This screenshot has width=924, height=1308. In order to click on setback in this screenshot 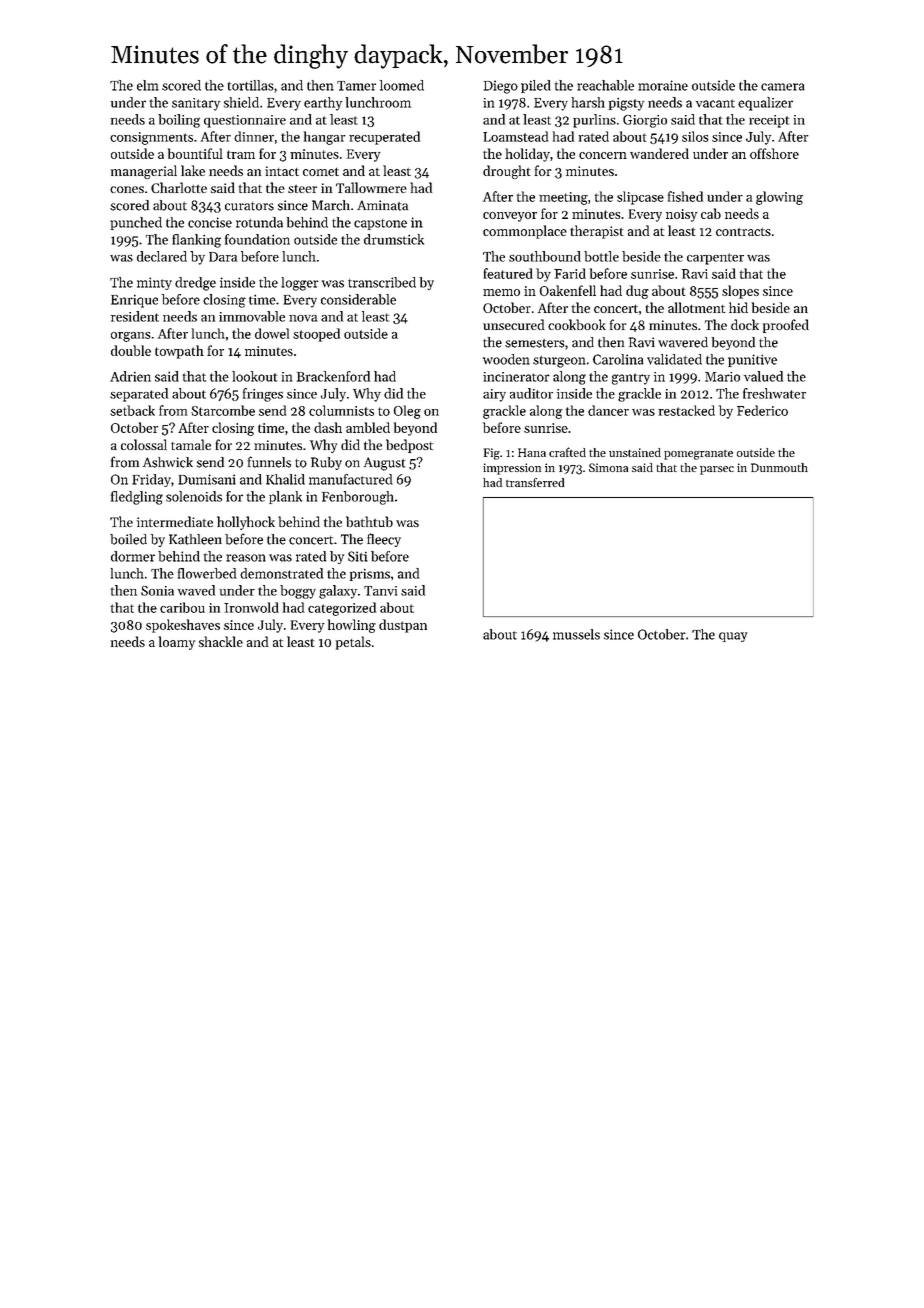, I will do `click(132, 410)`.
